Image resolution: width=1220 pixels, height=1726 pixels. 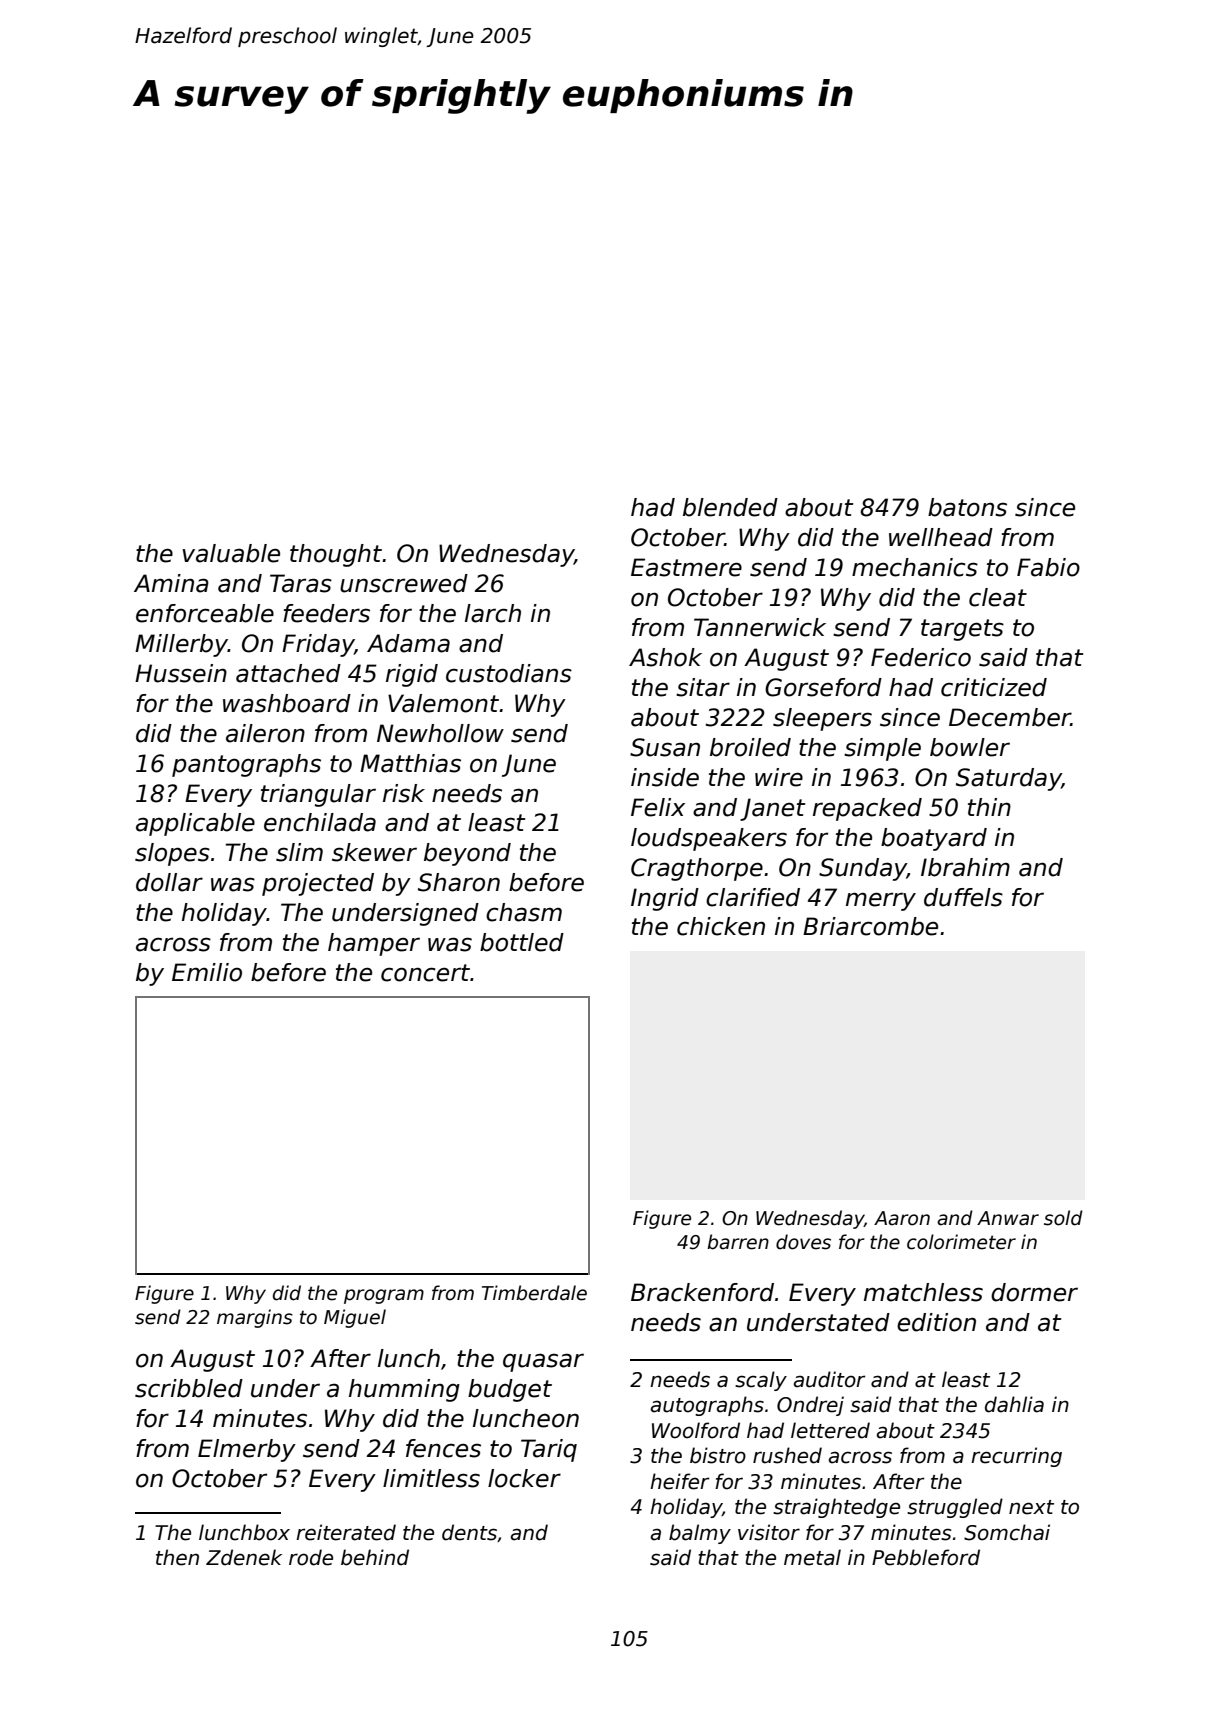 What do you see at coordinates (1007, 1532) in the screenshot?
I see `Somchai` at bounding box center [1007, 1532].
